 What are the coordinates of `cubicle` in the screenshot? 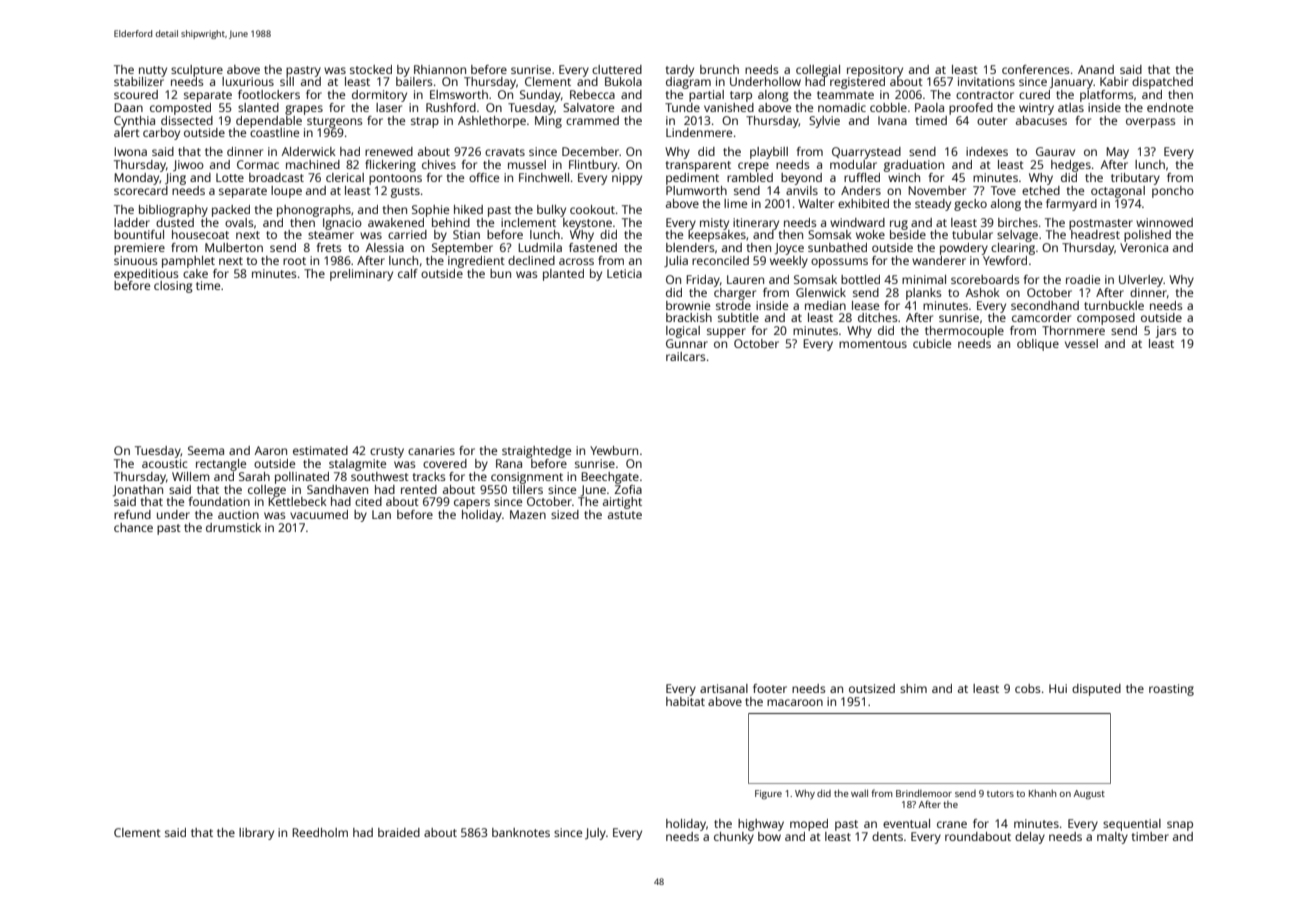 It's located at (932, 343).
